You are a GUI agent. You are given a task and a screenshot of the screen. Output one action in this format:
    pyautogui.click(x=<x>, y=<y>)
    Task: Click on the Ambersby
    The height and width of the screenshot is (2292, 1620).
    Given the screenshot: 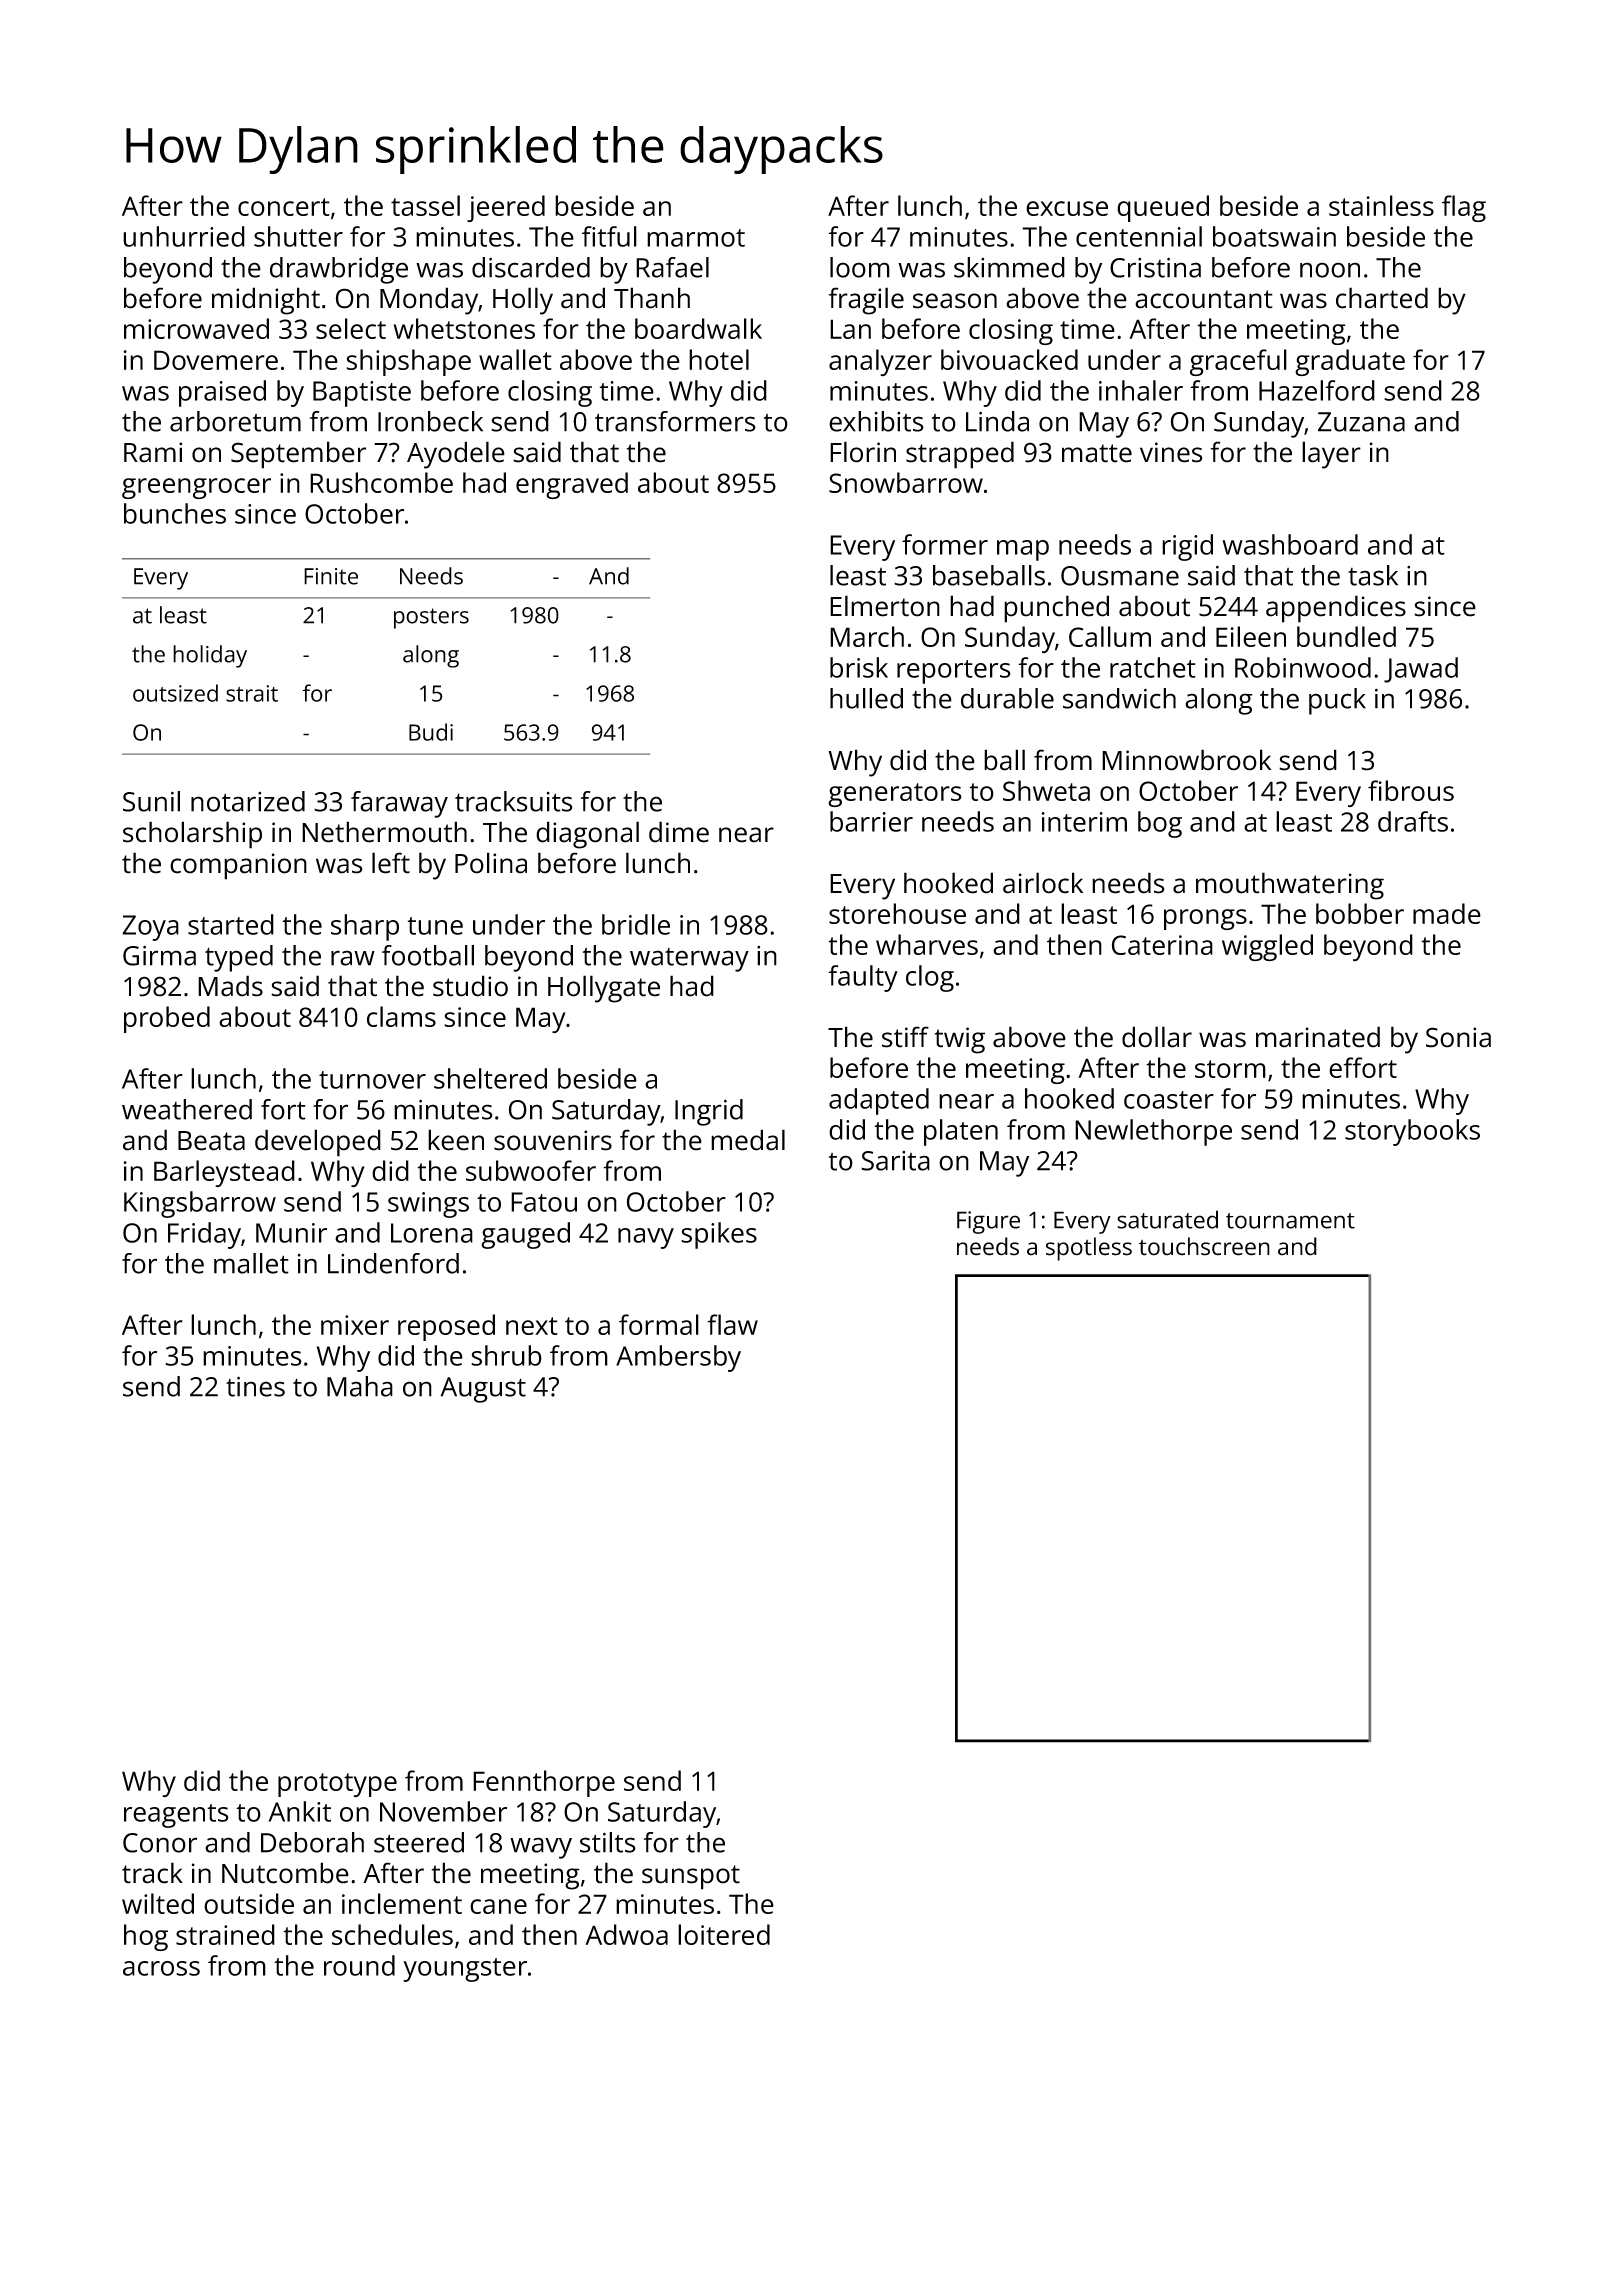 What is the action you would take?
    pyautogui.click(x=678, y=1358)
